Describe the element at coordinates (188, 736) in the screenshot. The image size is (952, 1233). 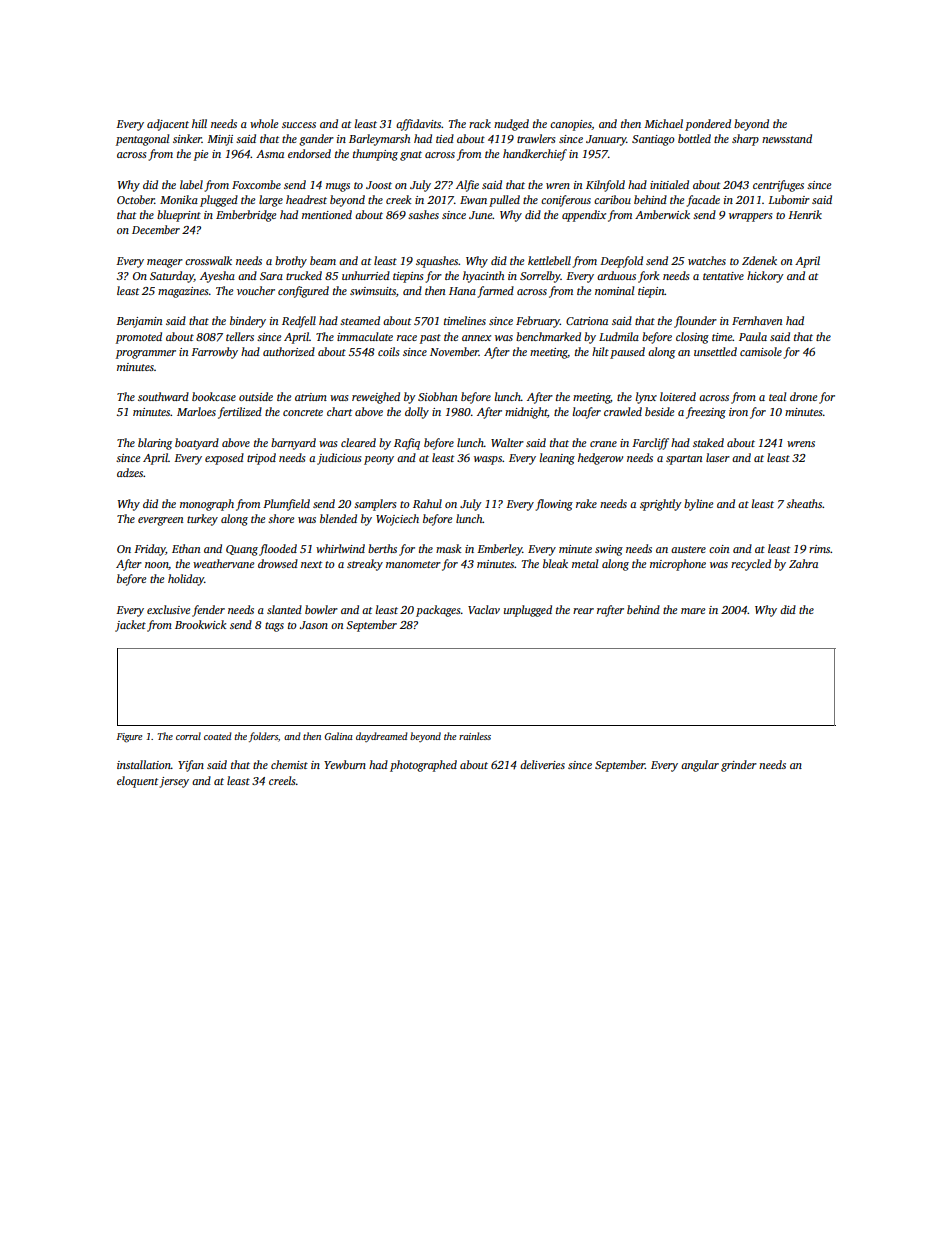
I see `corral` at that location.
